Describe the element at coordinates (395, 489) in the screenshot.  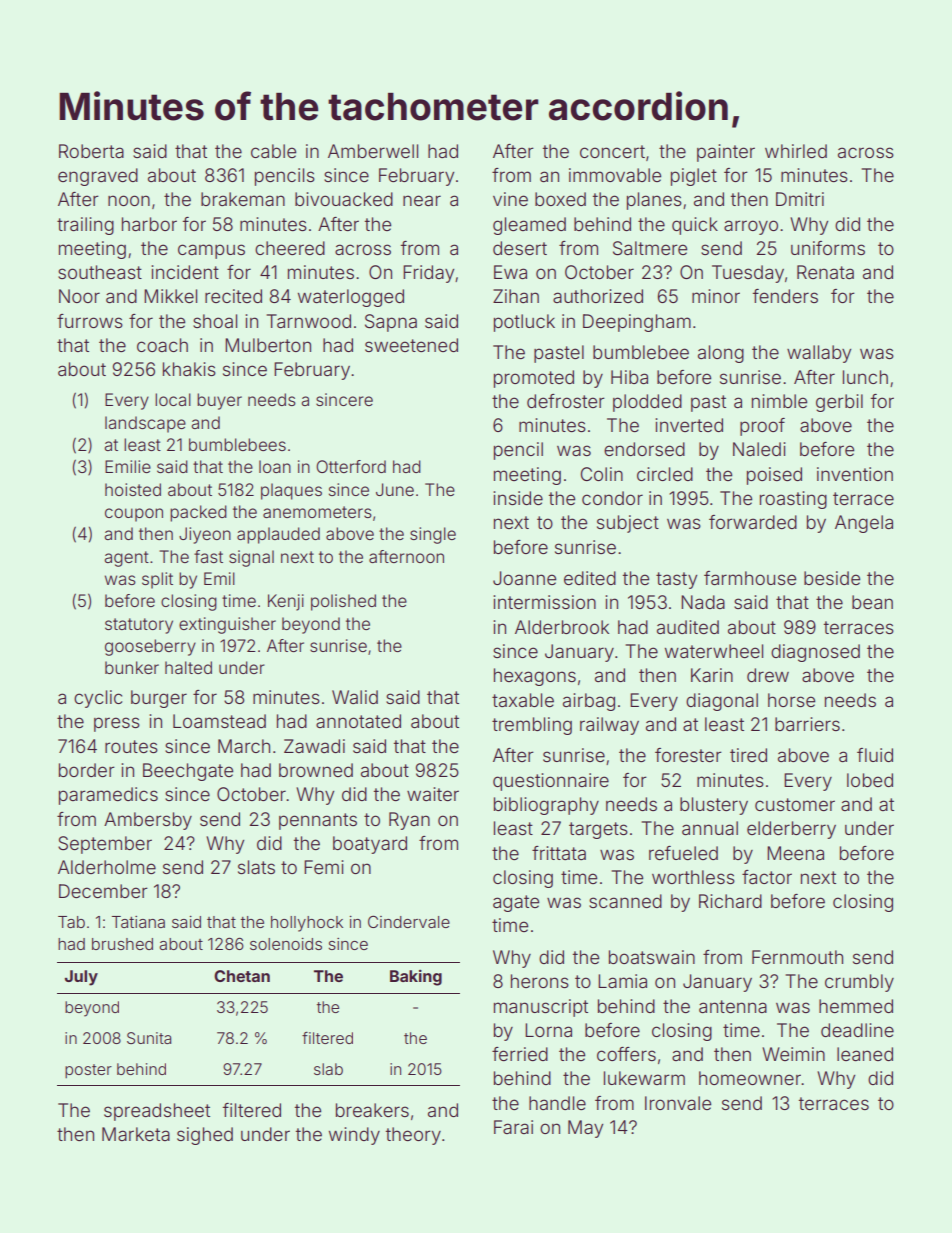
I see `June` at that location.
